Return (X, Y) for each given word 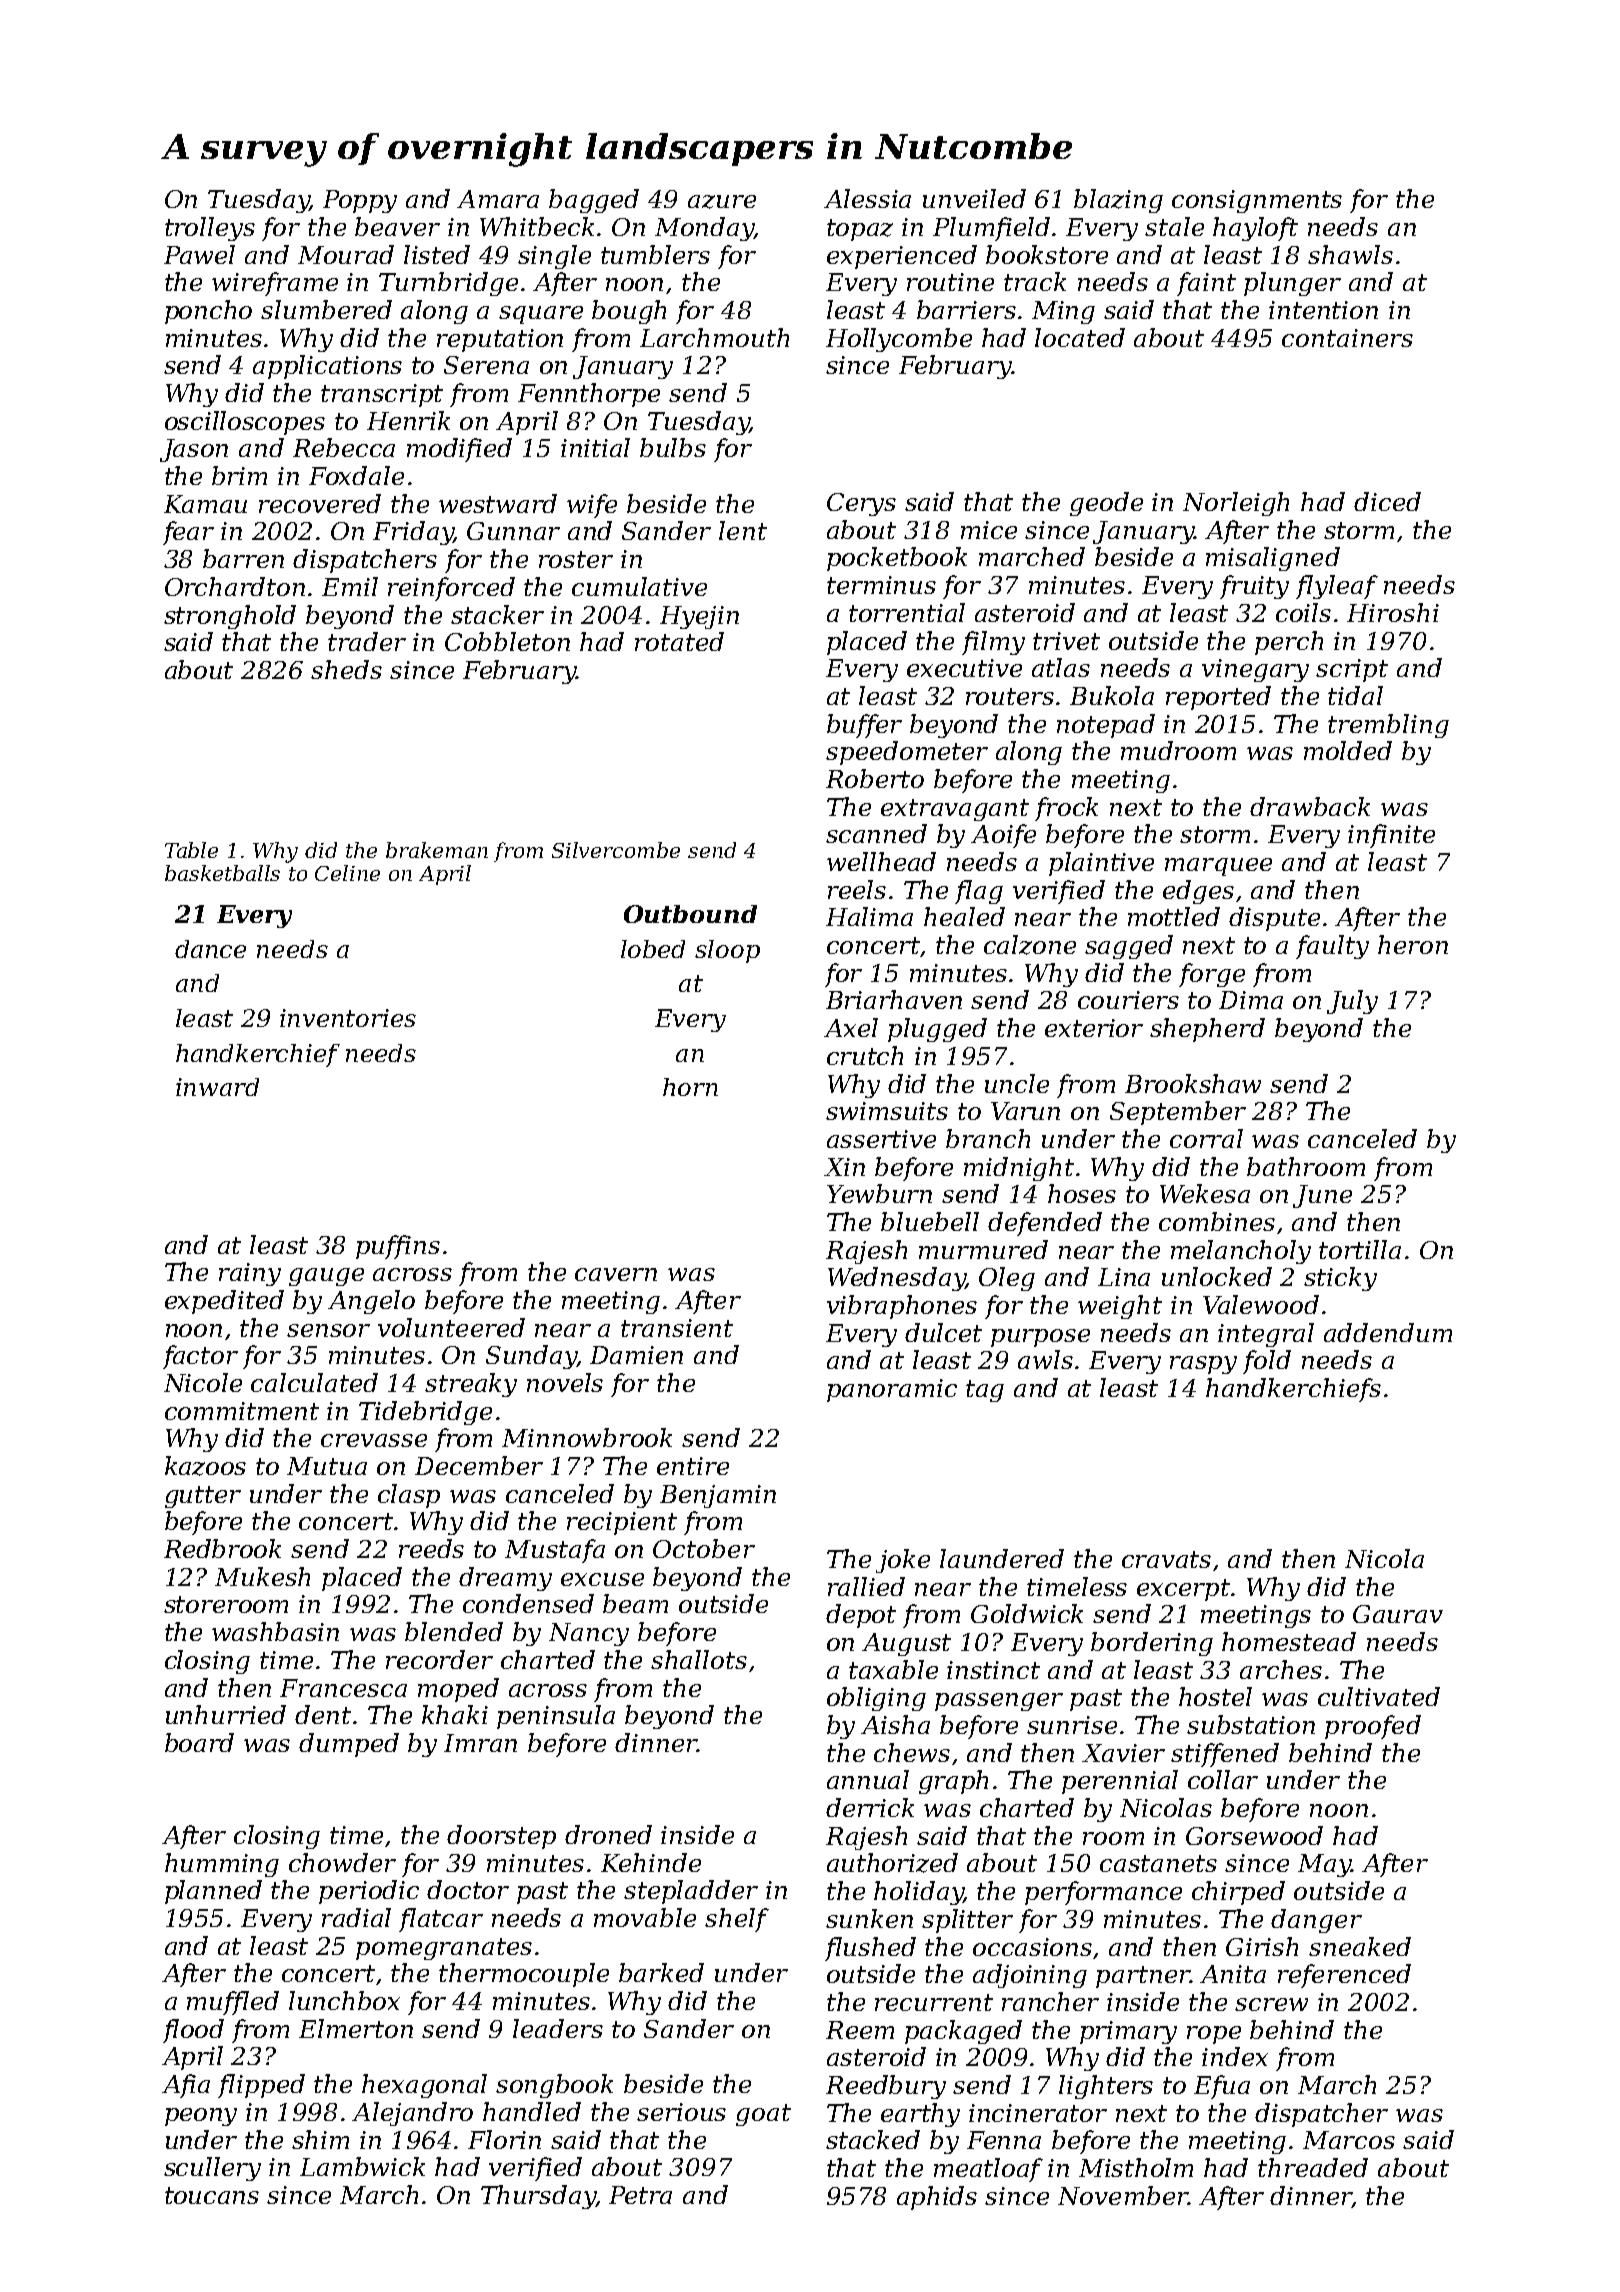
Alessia (867, 198)
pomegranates (444, 1949)
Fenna (1004, 2140)
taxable (893, 1669)
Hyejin (699, 617)
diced (1387, 501)
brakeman (437, 850)
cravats (1166, 1559)
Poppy (360, 201)
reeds (431, 1548)
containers (1347, 338)
